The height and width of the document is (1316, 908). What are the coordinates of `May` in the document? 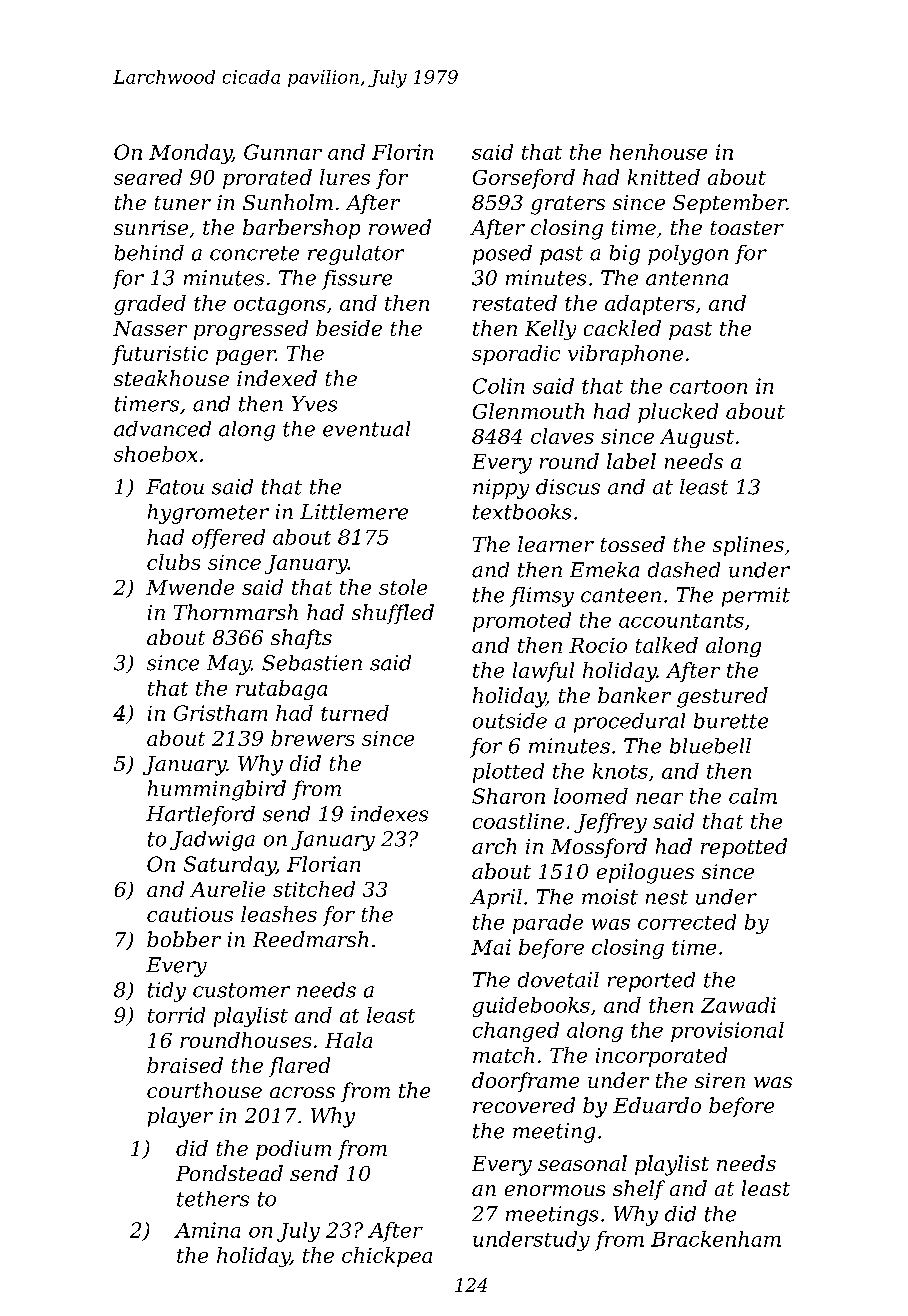 It's located at (229, 665).
